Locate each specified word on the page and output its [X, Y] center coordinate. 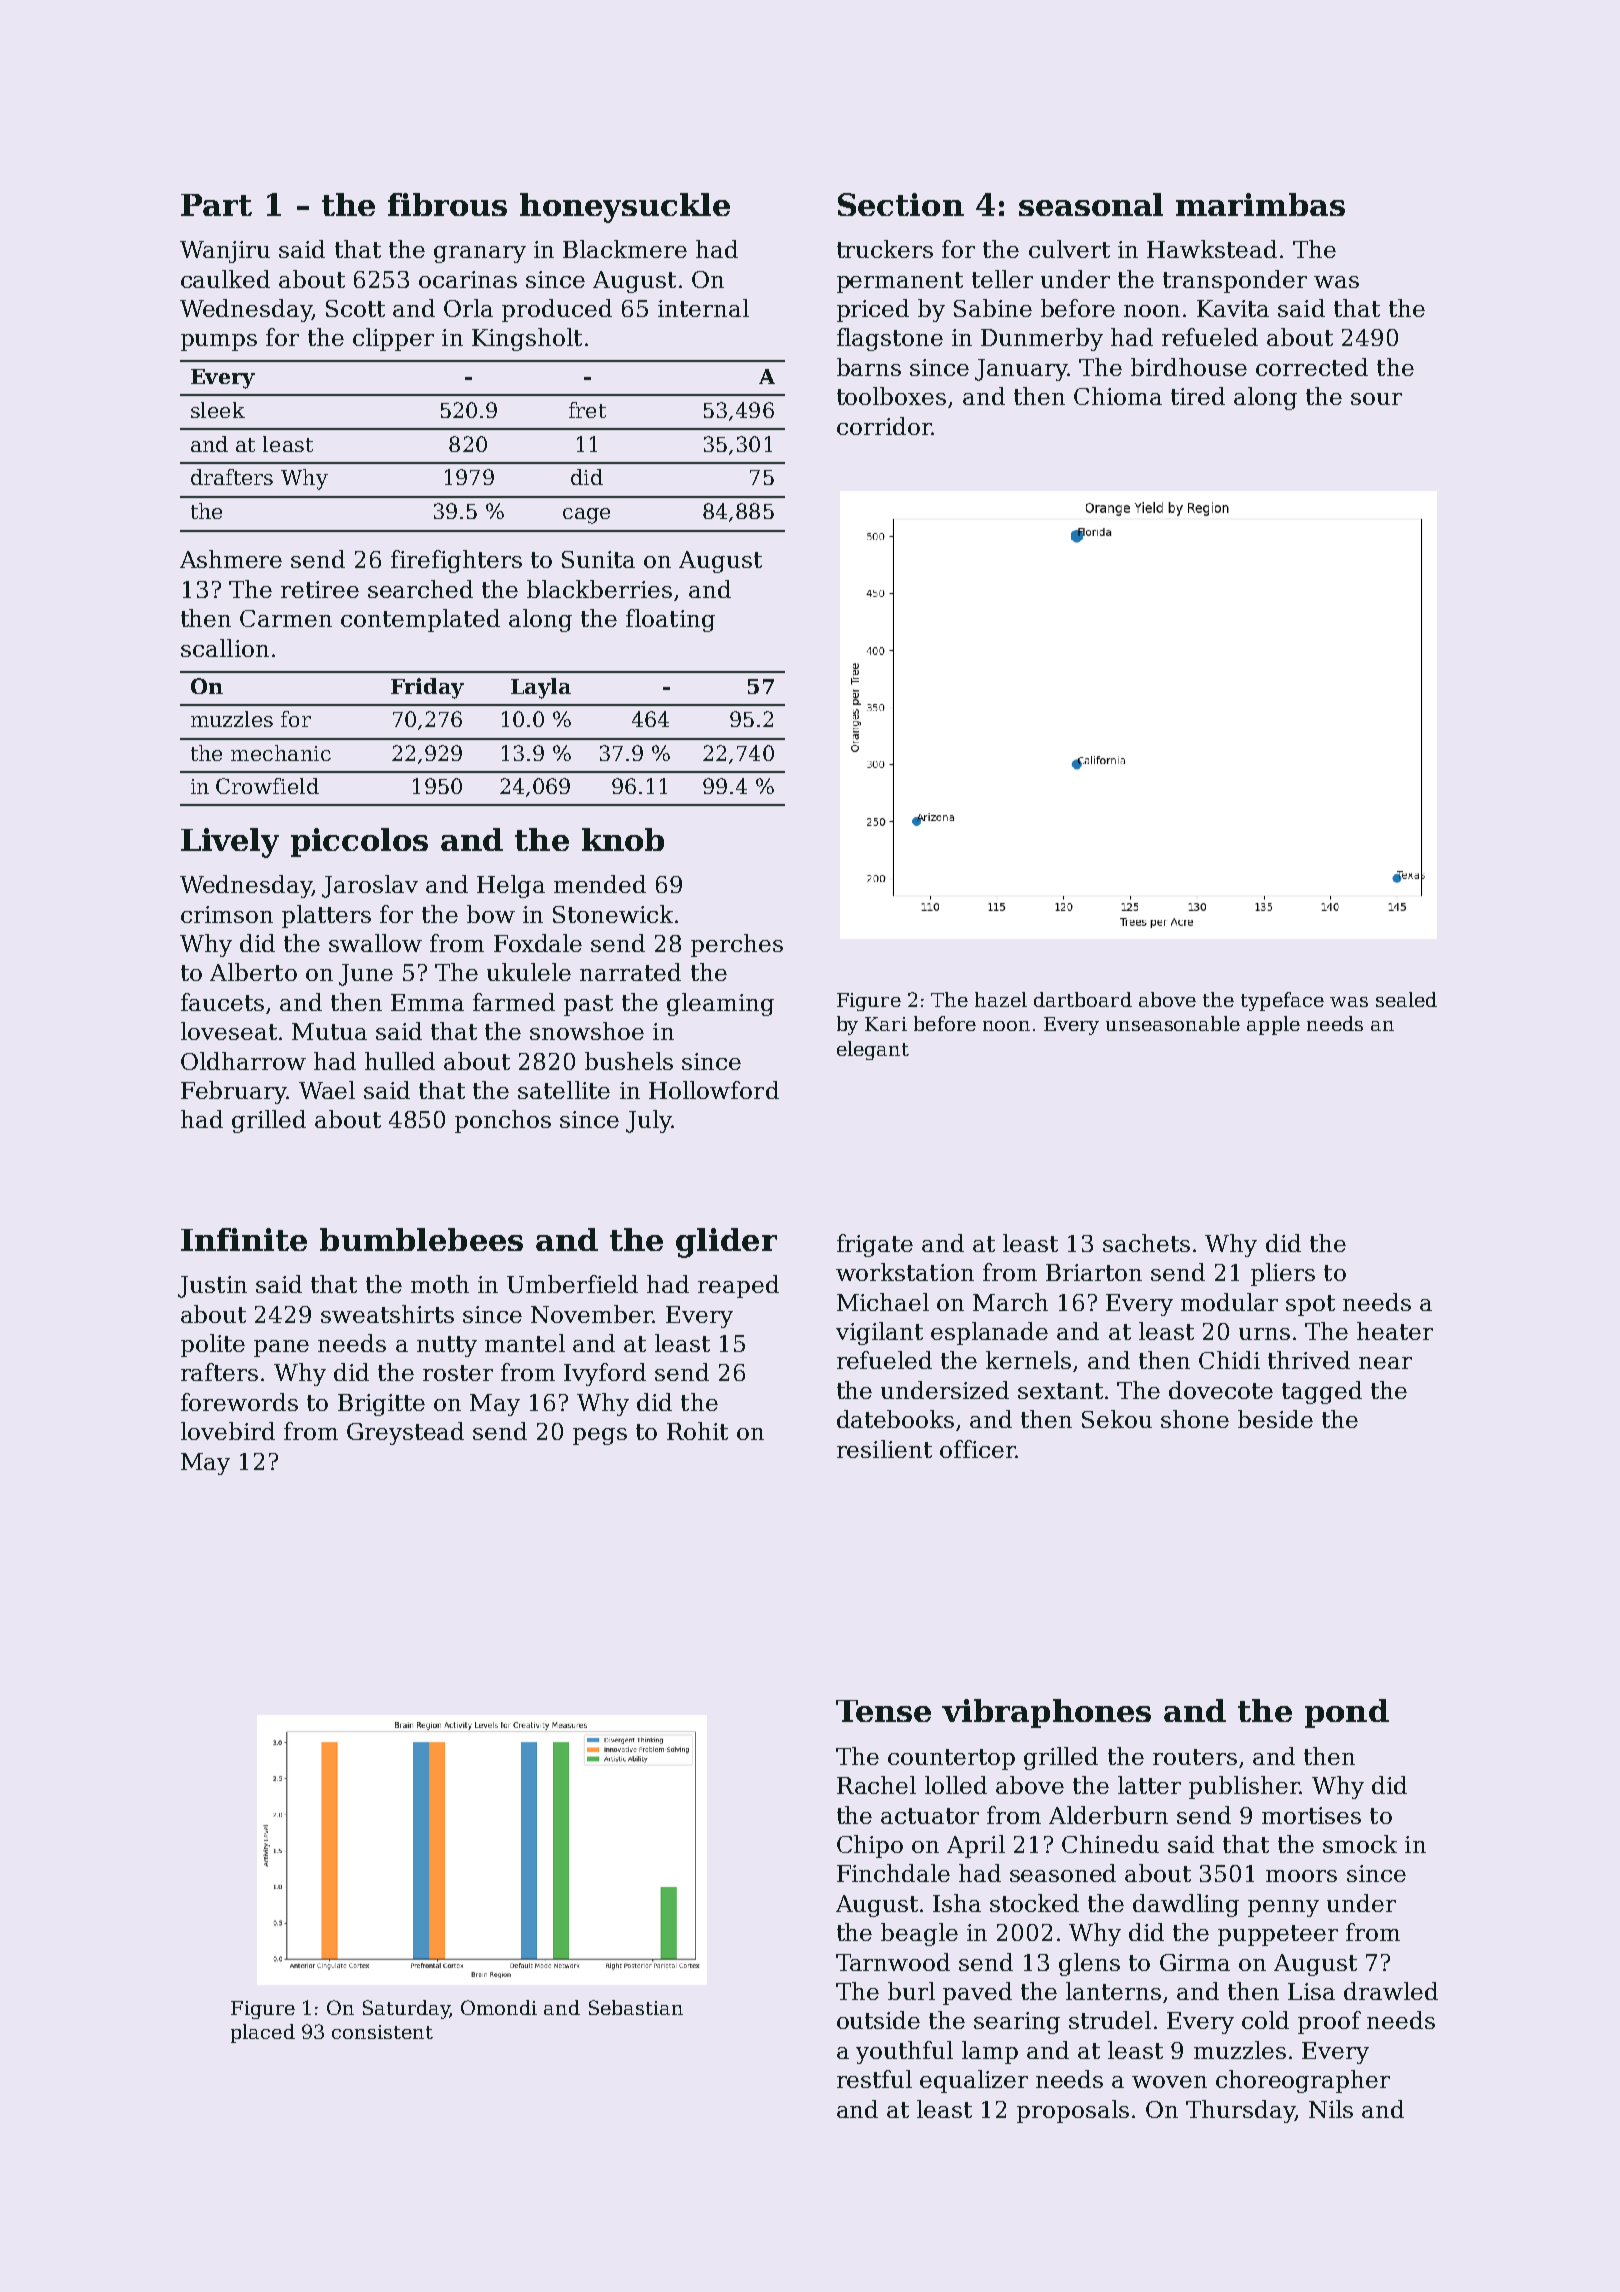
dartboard [1083, 999]
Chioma [1118, 396]
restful [874, 2079]
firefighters [456, 561]
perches [737, 945]
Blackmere [625, 249]
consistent [382, 2032]
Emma [427, 1002]
